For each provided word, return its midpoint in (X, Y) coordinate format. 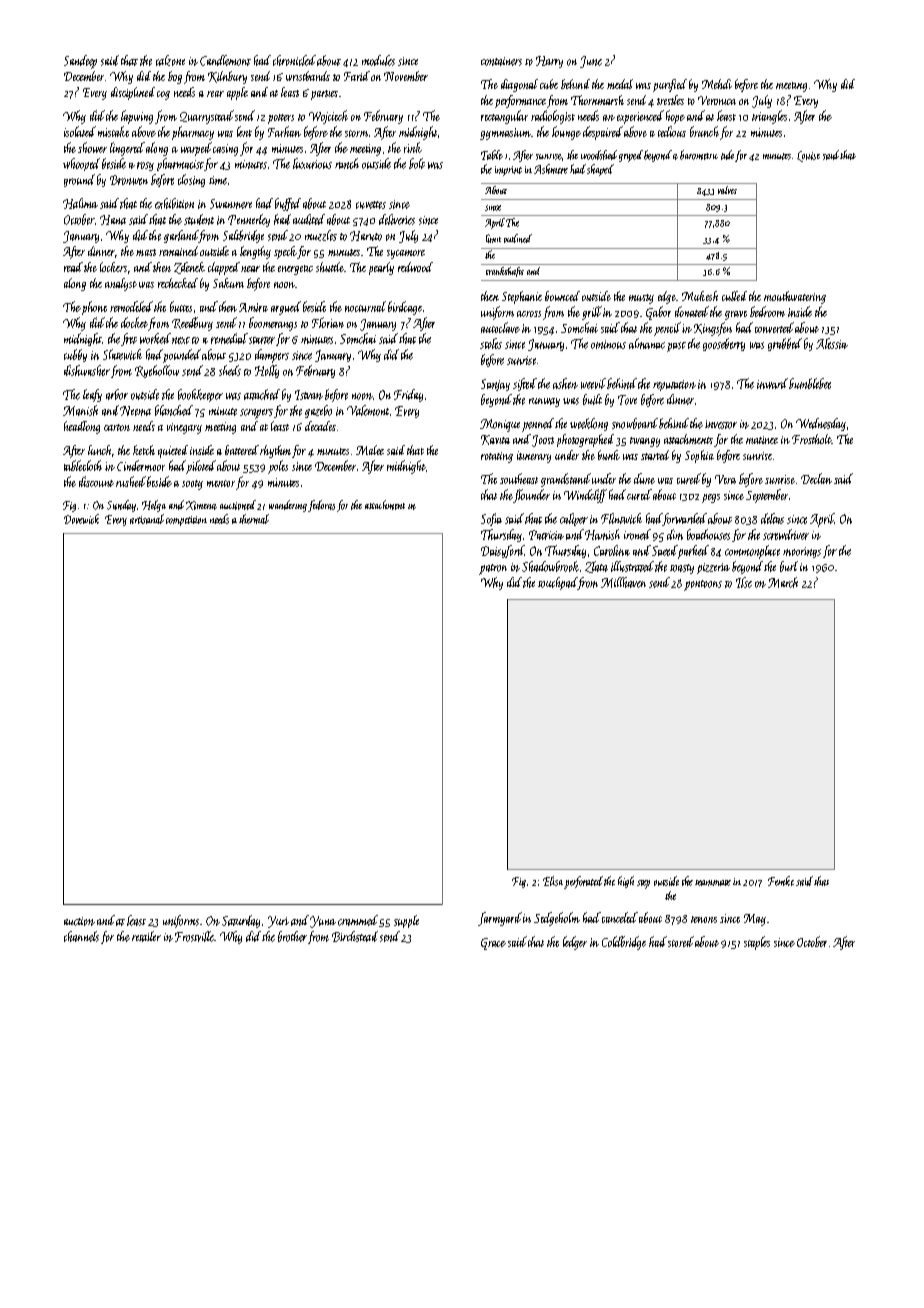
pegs (711, 498)
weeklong (589, 424)
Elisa (553, 881)
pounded (182, 356)
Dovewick (81, 519)
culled (734, 296)
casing (225, 150)
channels (81, 936)
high (626, 882)
